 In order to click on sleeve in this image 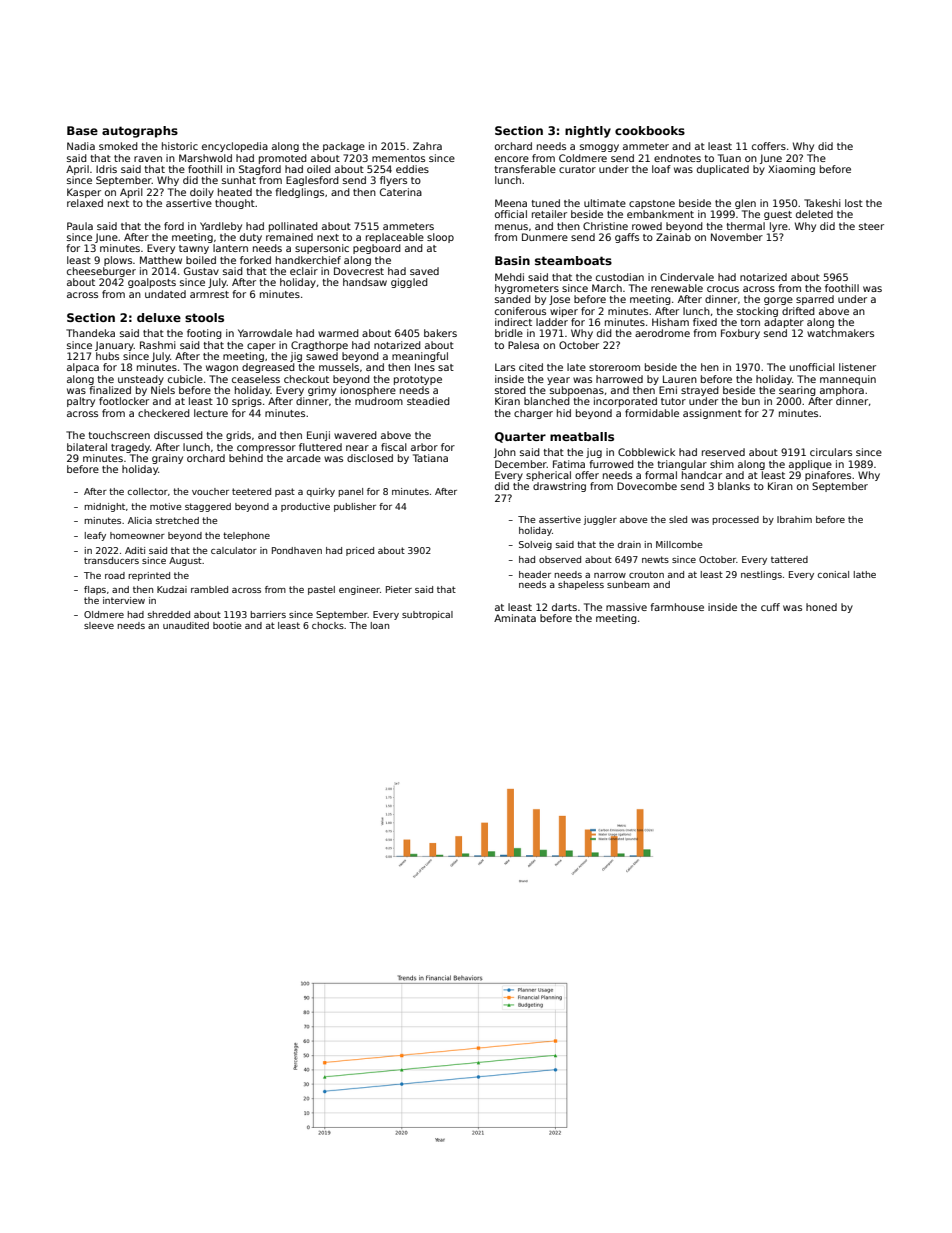, I will do `click(99, 625)`.
